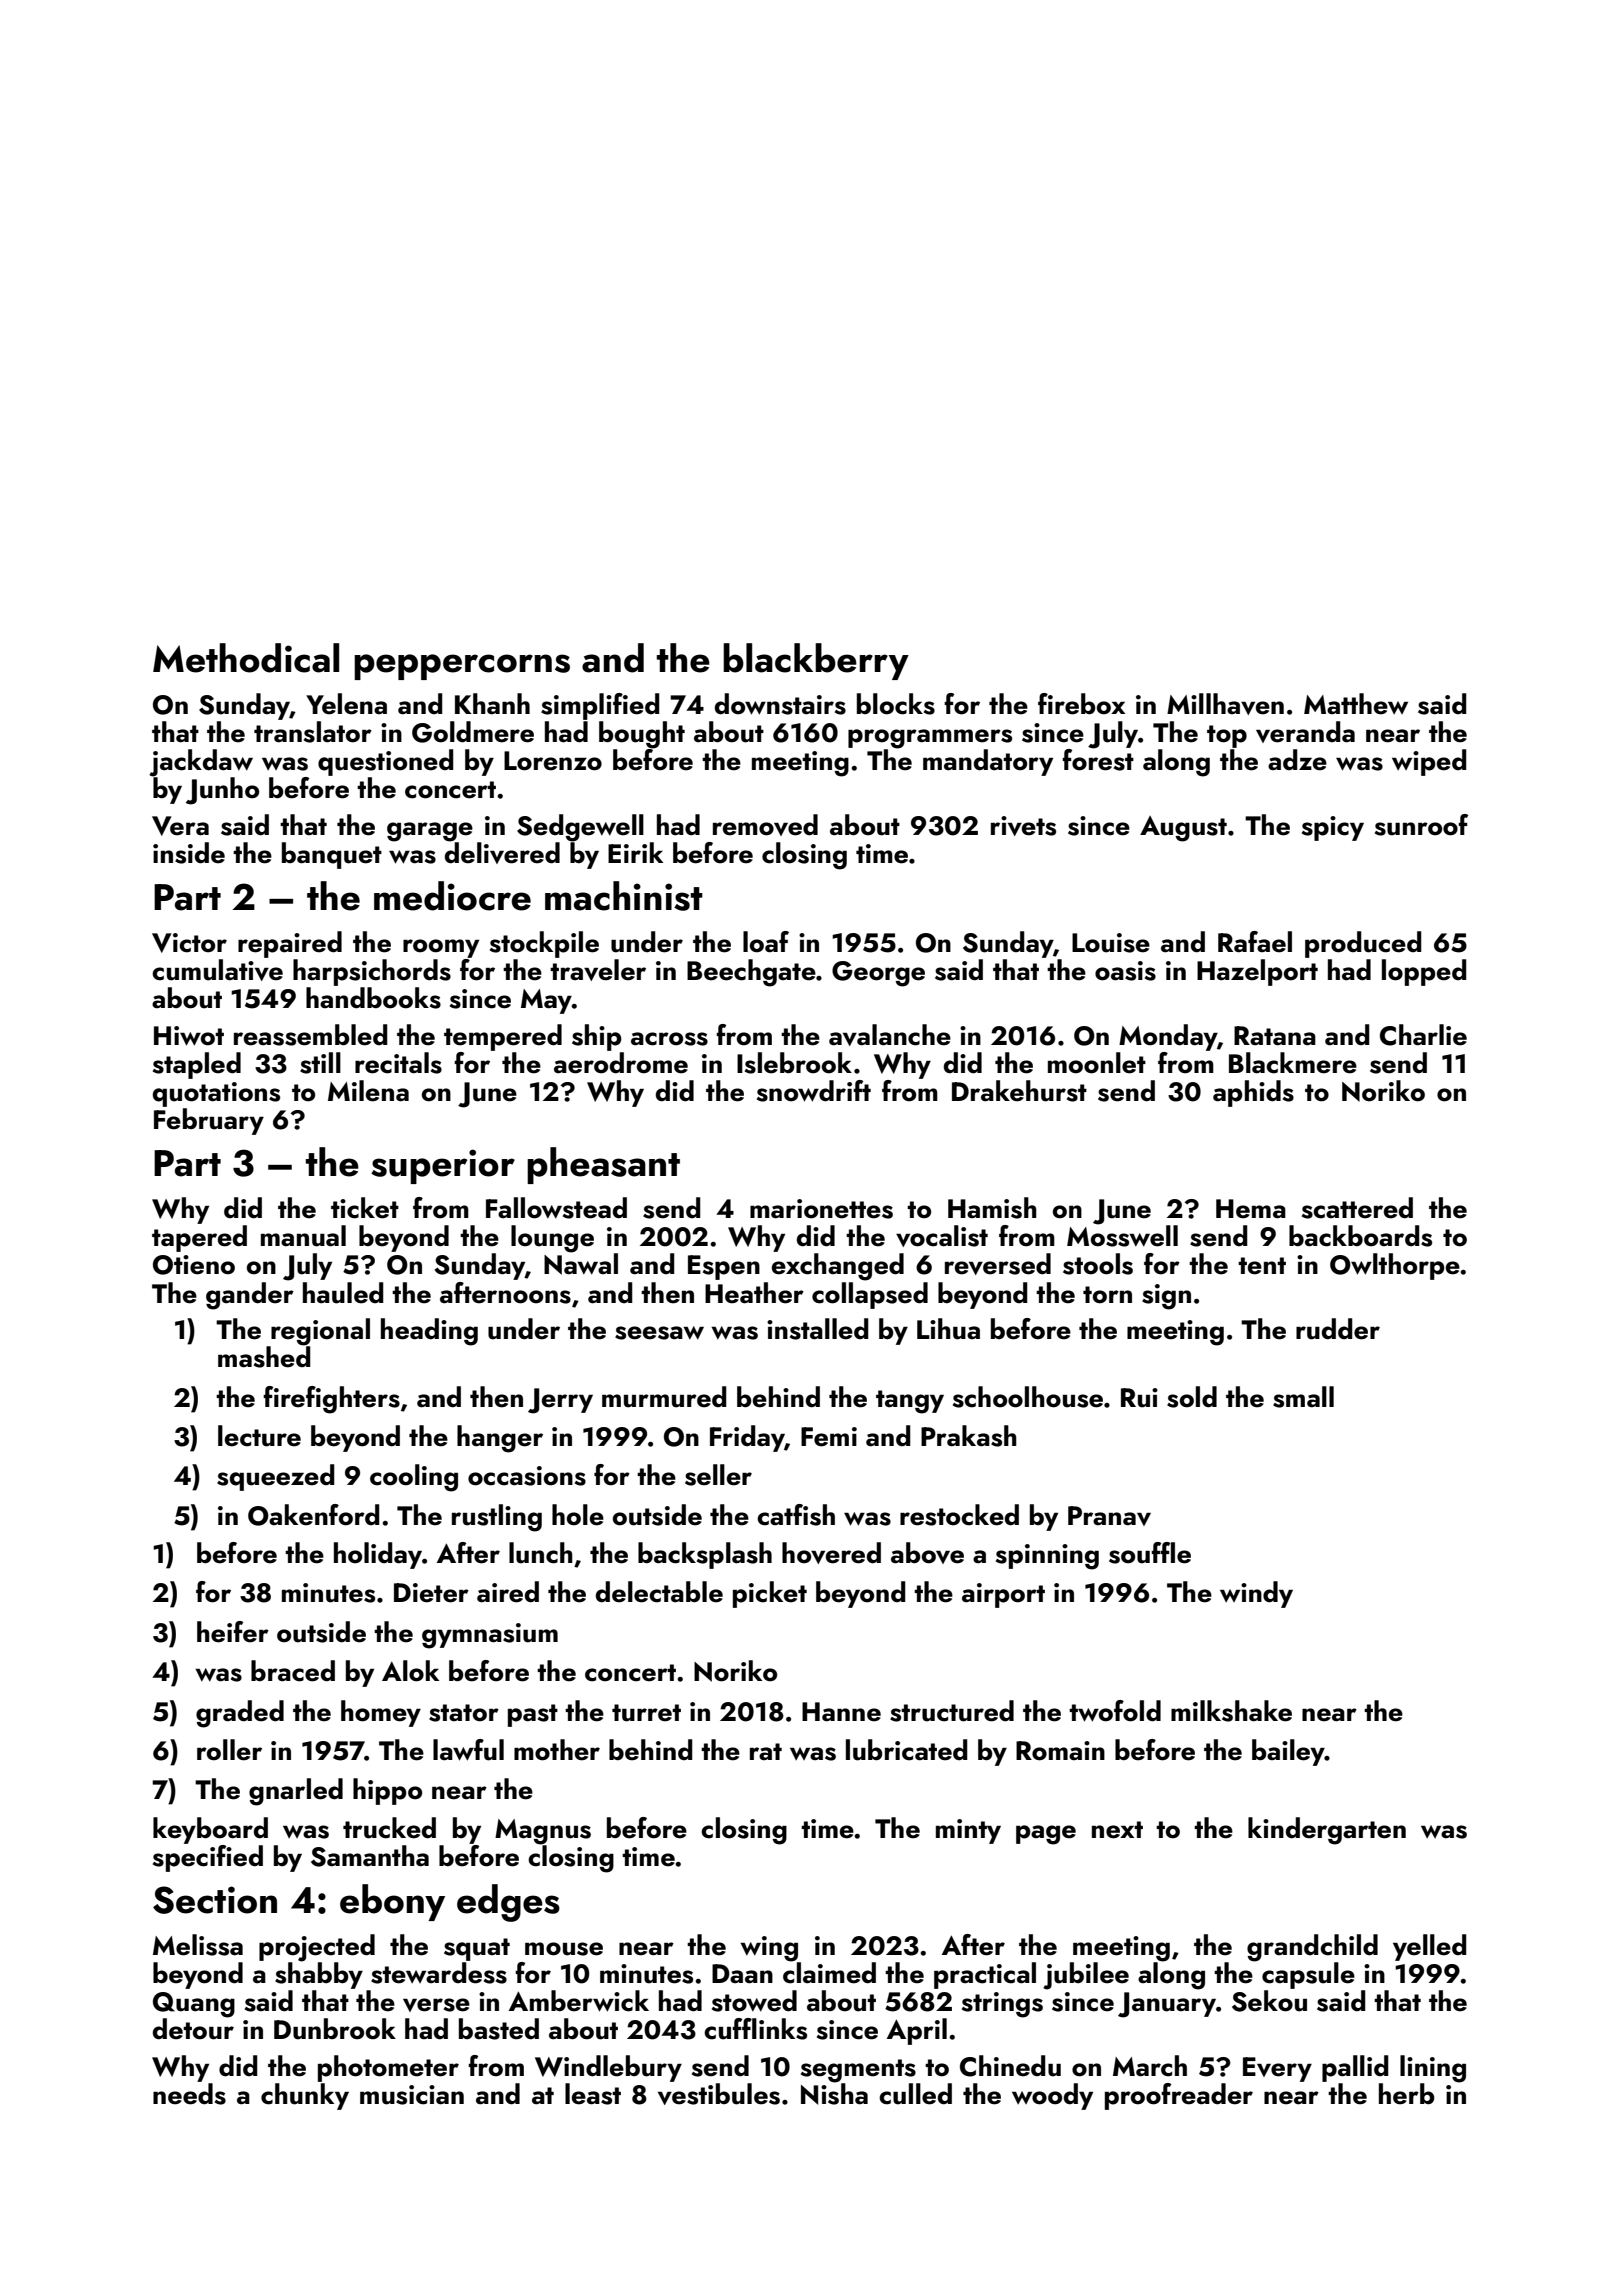 The height and width of the screenshot is (2292, 1620). Describe the element at coordinates (452, 896) in the screenshot. I see `mediocre` at that location.
